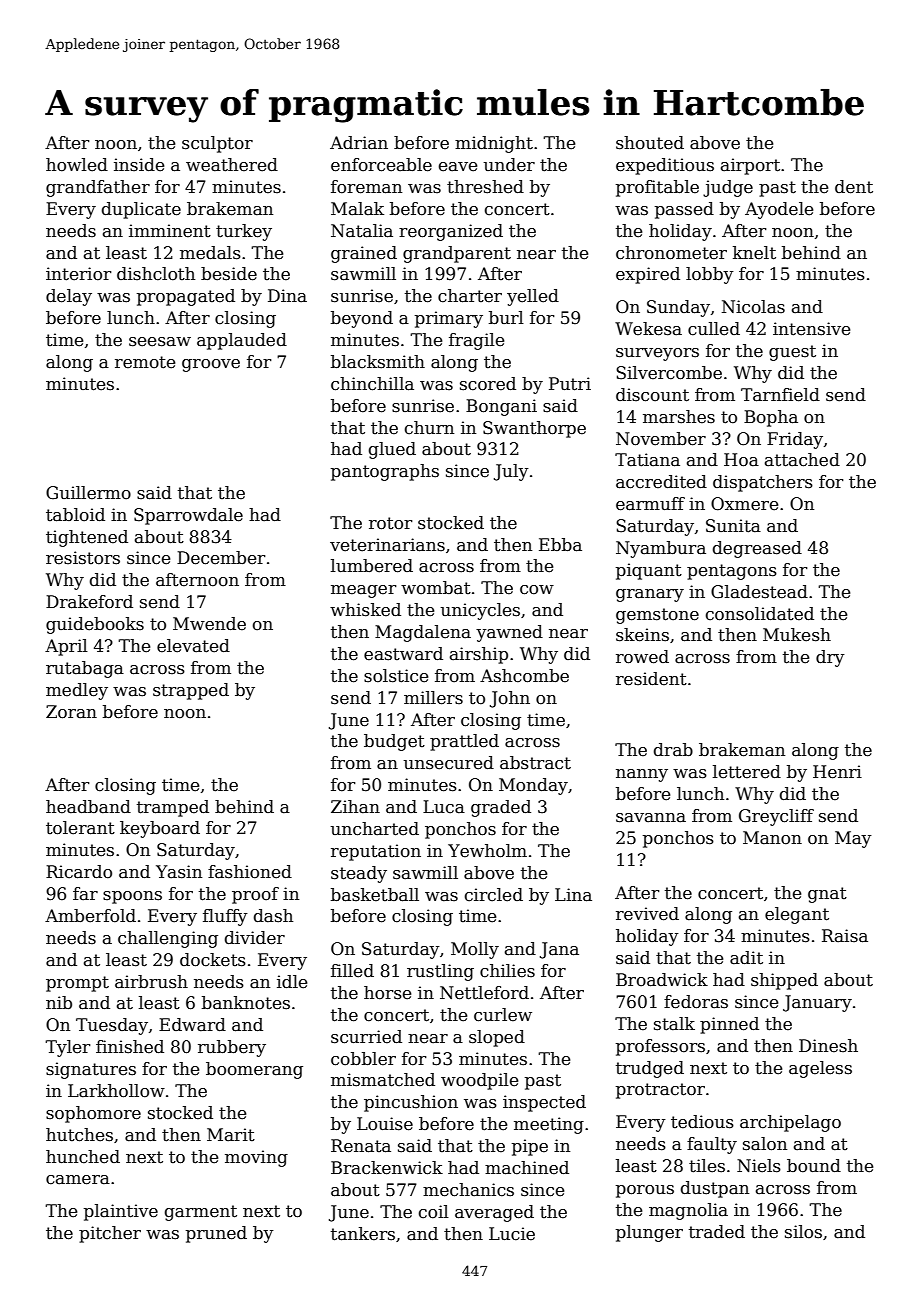  I want to click on airbrush, so click(151, 982).
